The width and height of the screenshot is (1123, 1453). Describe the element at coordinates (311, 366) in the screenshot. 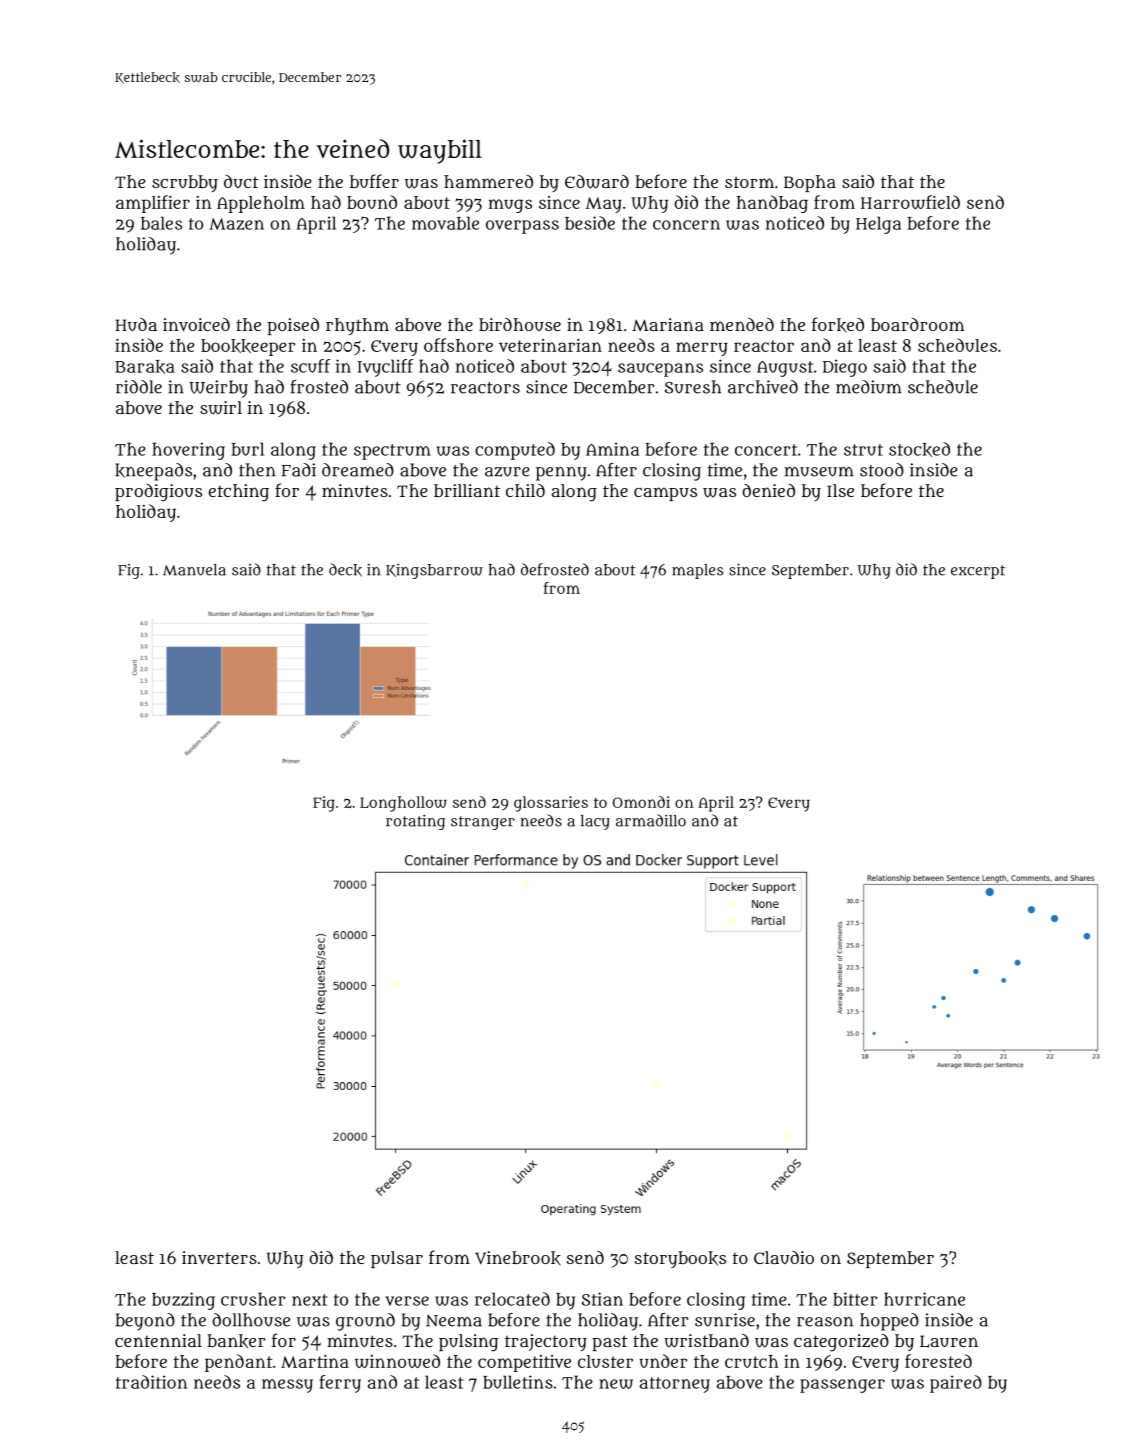

I see `scuff` at that location.
